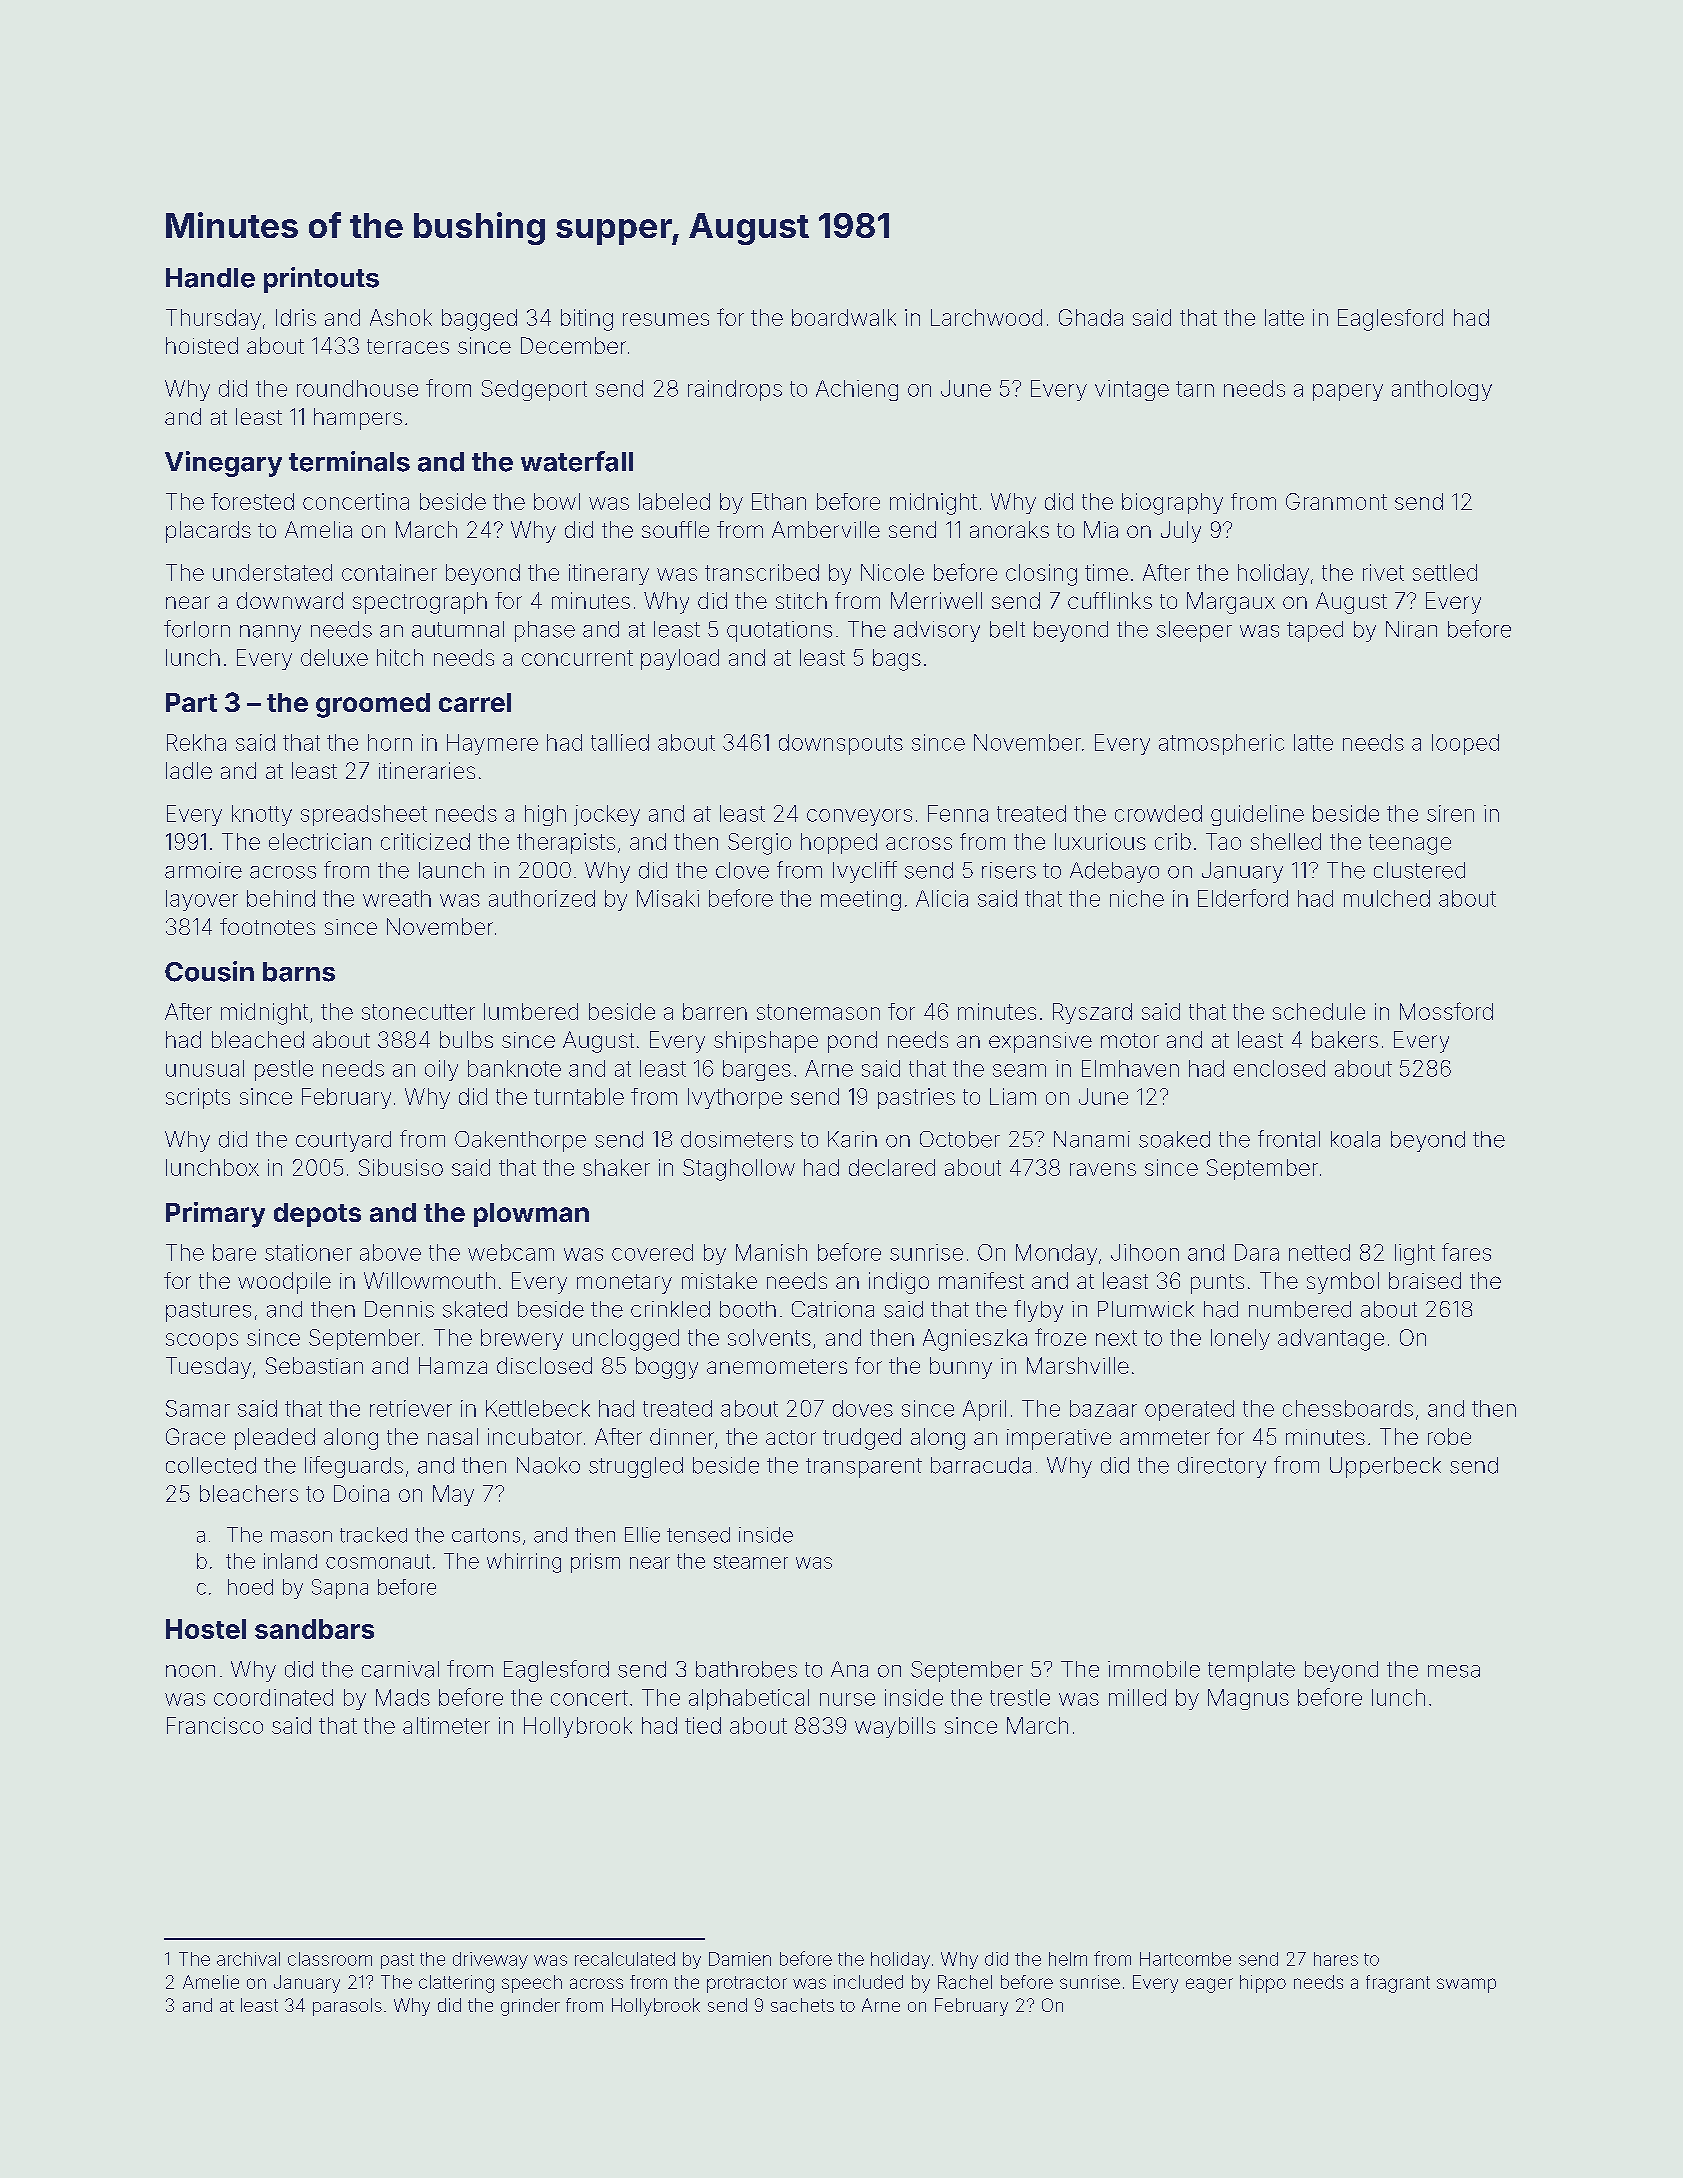 This page has height=2178, width=1683. I want to click on nurse, so click(847, 1699).
